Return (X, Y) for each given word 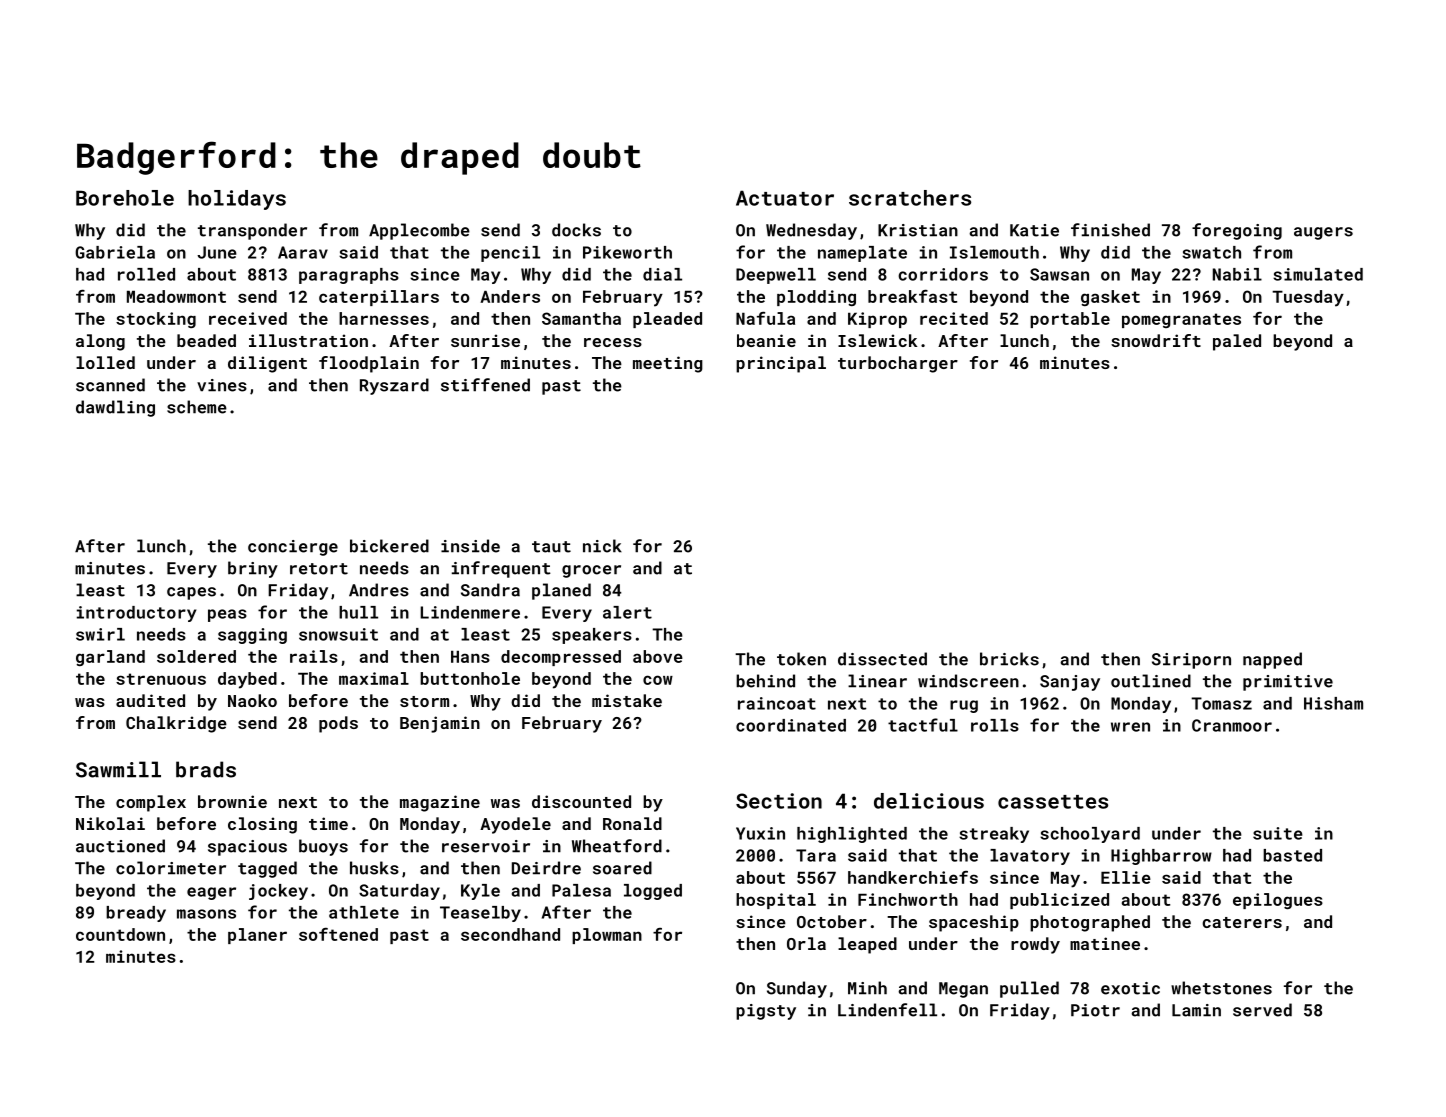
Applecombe (419, 231)
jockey (278, 892)
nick (602, 546)
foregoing (1237, 231)
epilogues (1278, 901)
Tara (816, 855)
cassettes (1053, 802)
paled (1237, 342)
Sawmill (118, 769)
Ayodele (515, 825)
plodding (816, 298)
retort (319, 569)
